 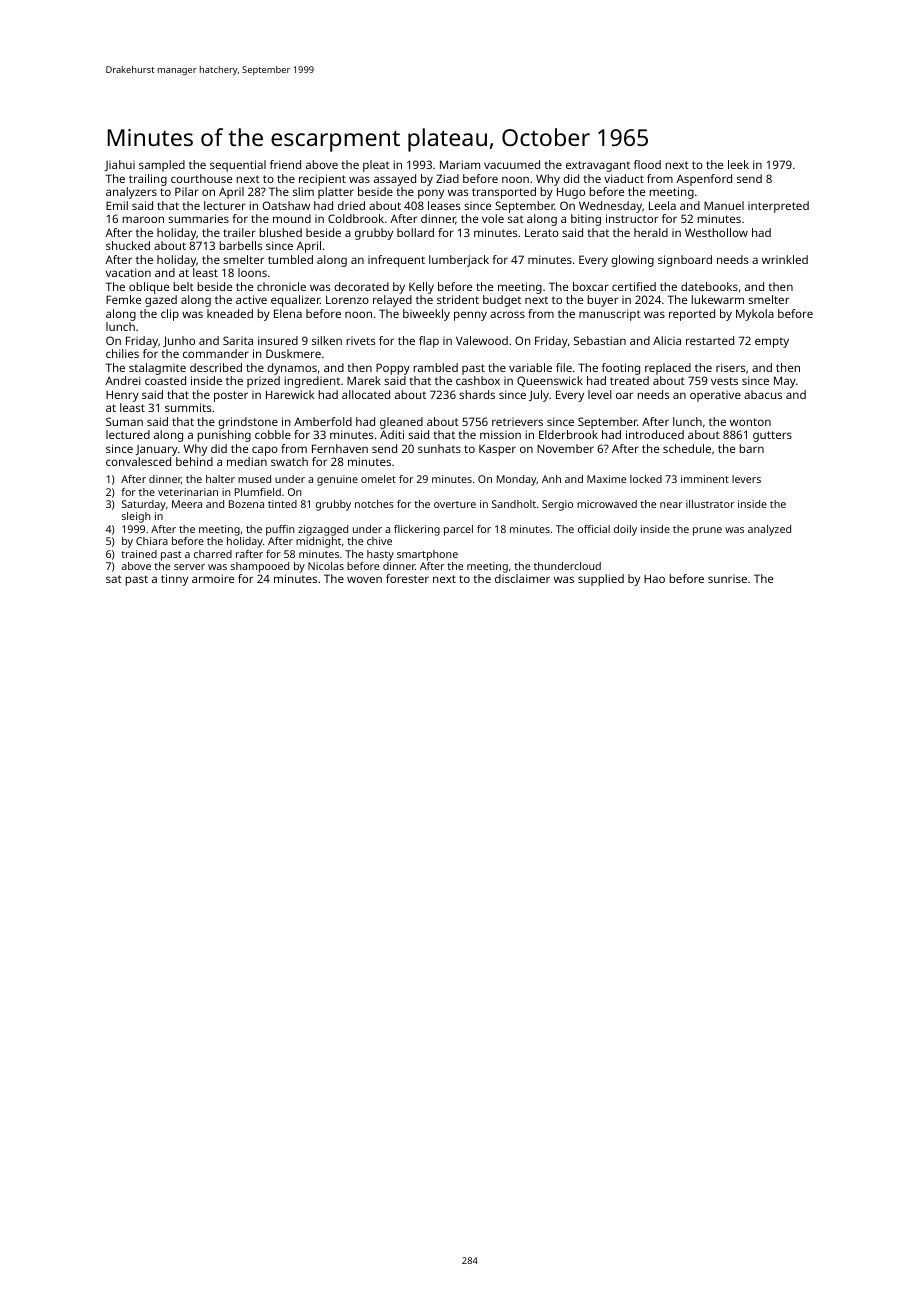 What do you see at coordinates (281, 286) in the page?
I see `chronicle` at bounding box center [281, 286].
